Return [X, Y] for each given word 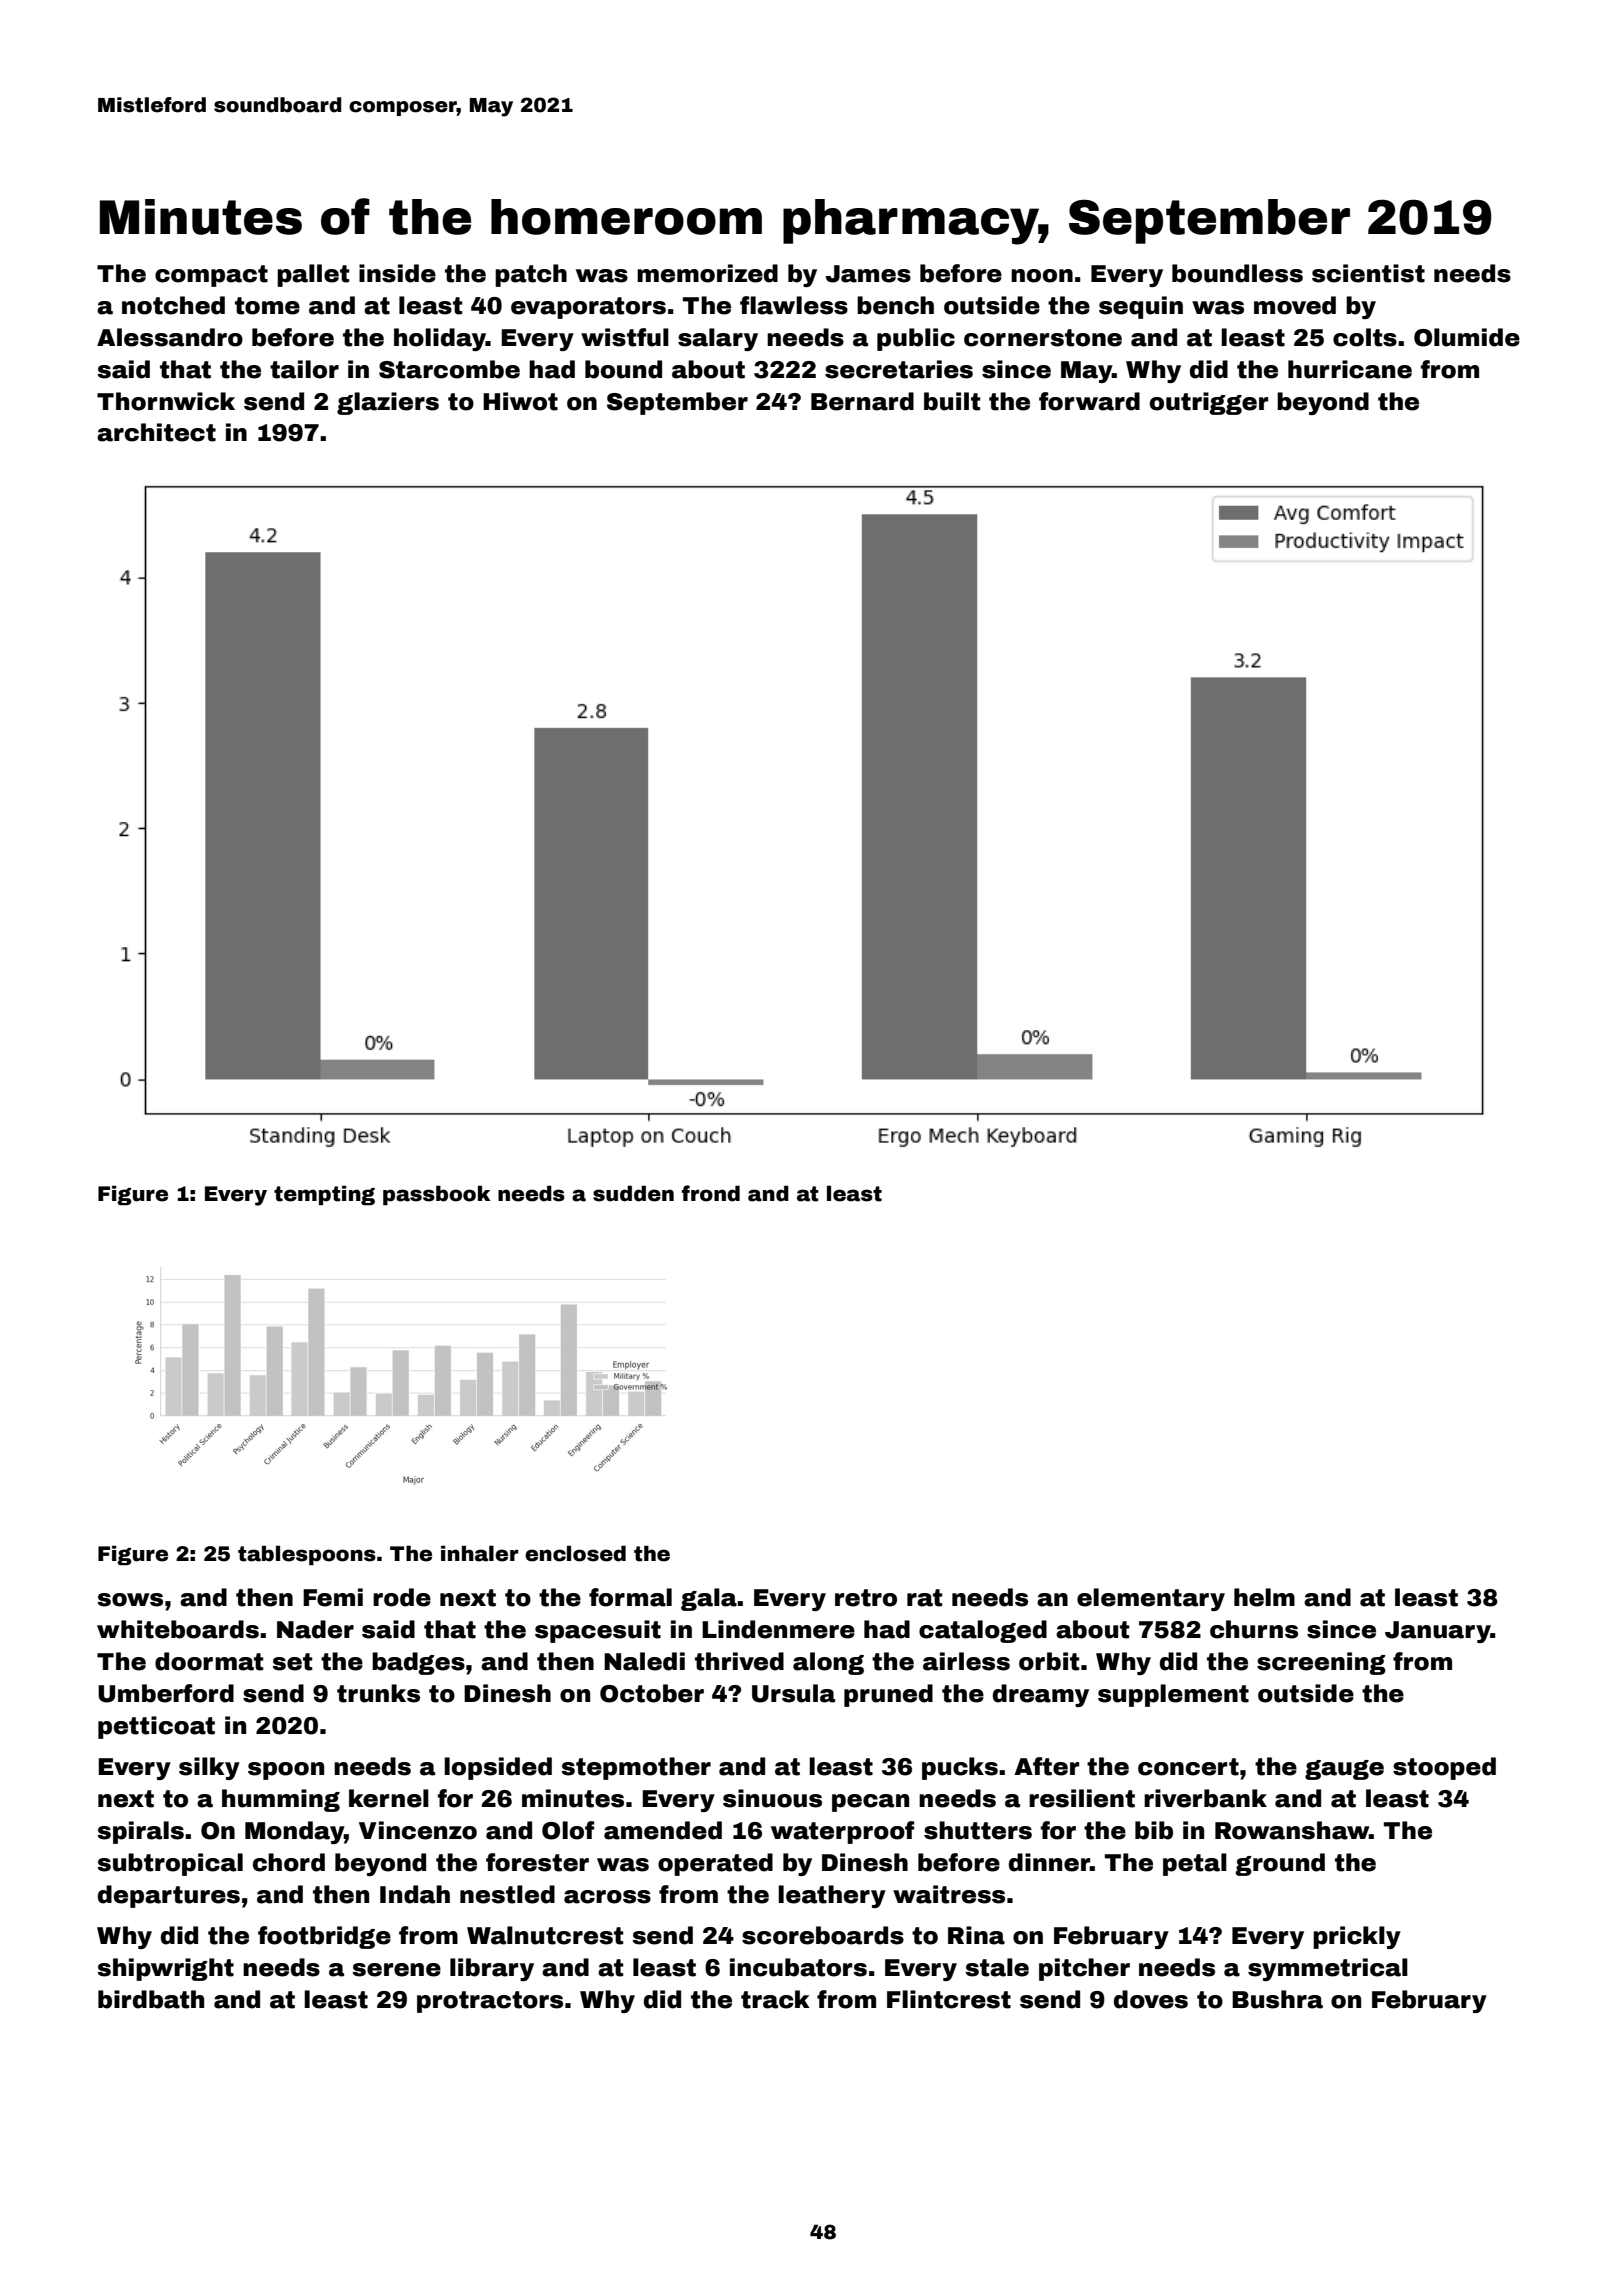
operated [715, 1864]
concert [1188, 1767]
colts [1365, 337]
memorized [707, 273]
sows [130, 1600]
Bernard [862, 401]
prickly [1357, 1937]
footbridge [324, 1937]
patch [531, 275]
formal [630, 1597]
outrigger [1209, 403]
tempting [324, 1195]
